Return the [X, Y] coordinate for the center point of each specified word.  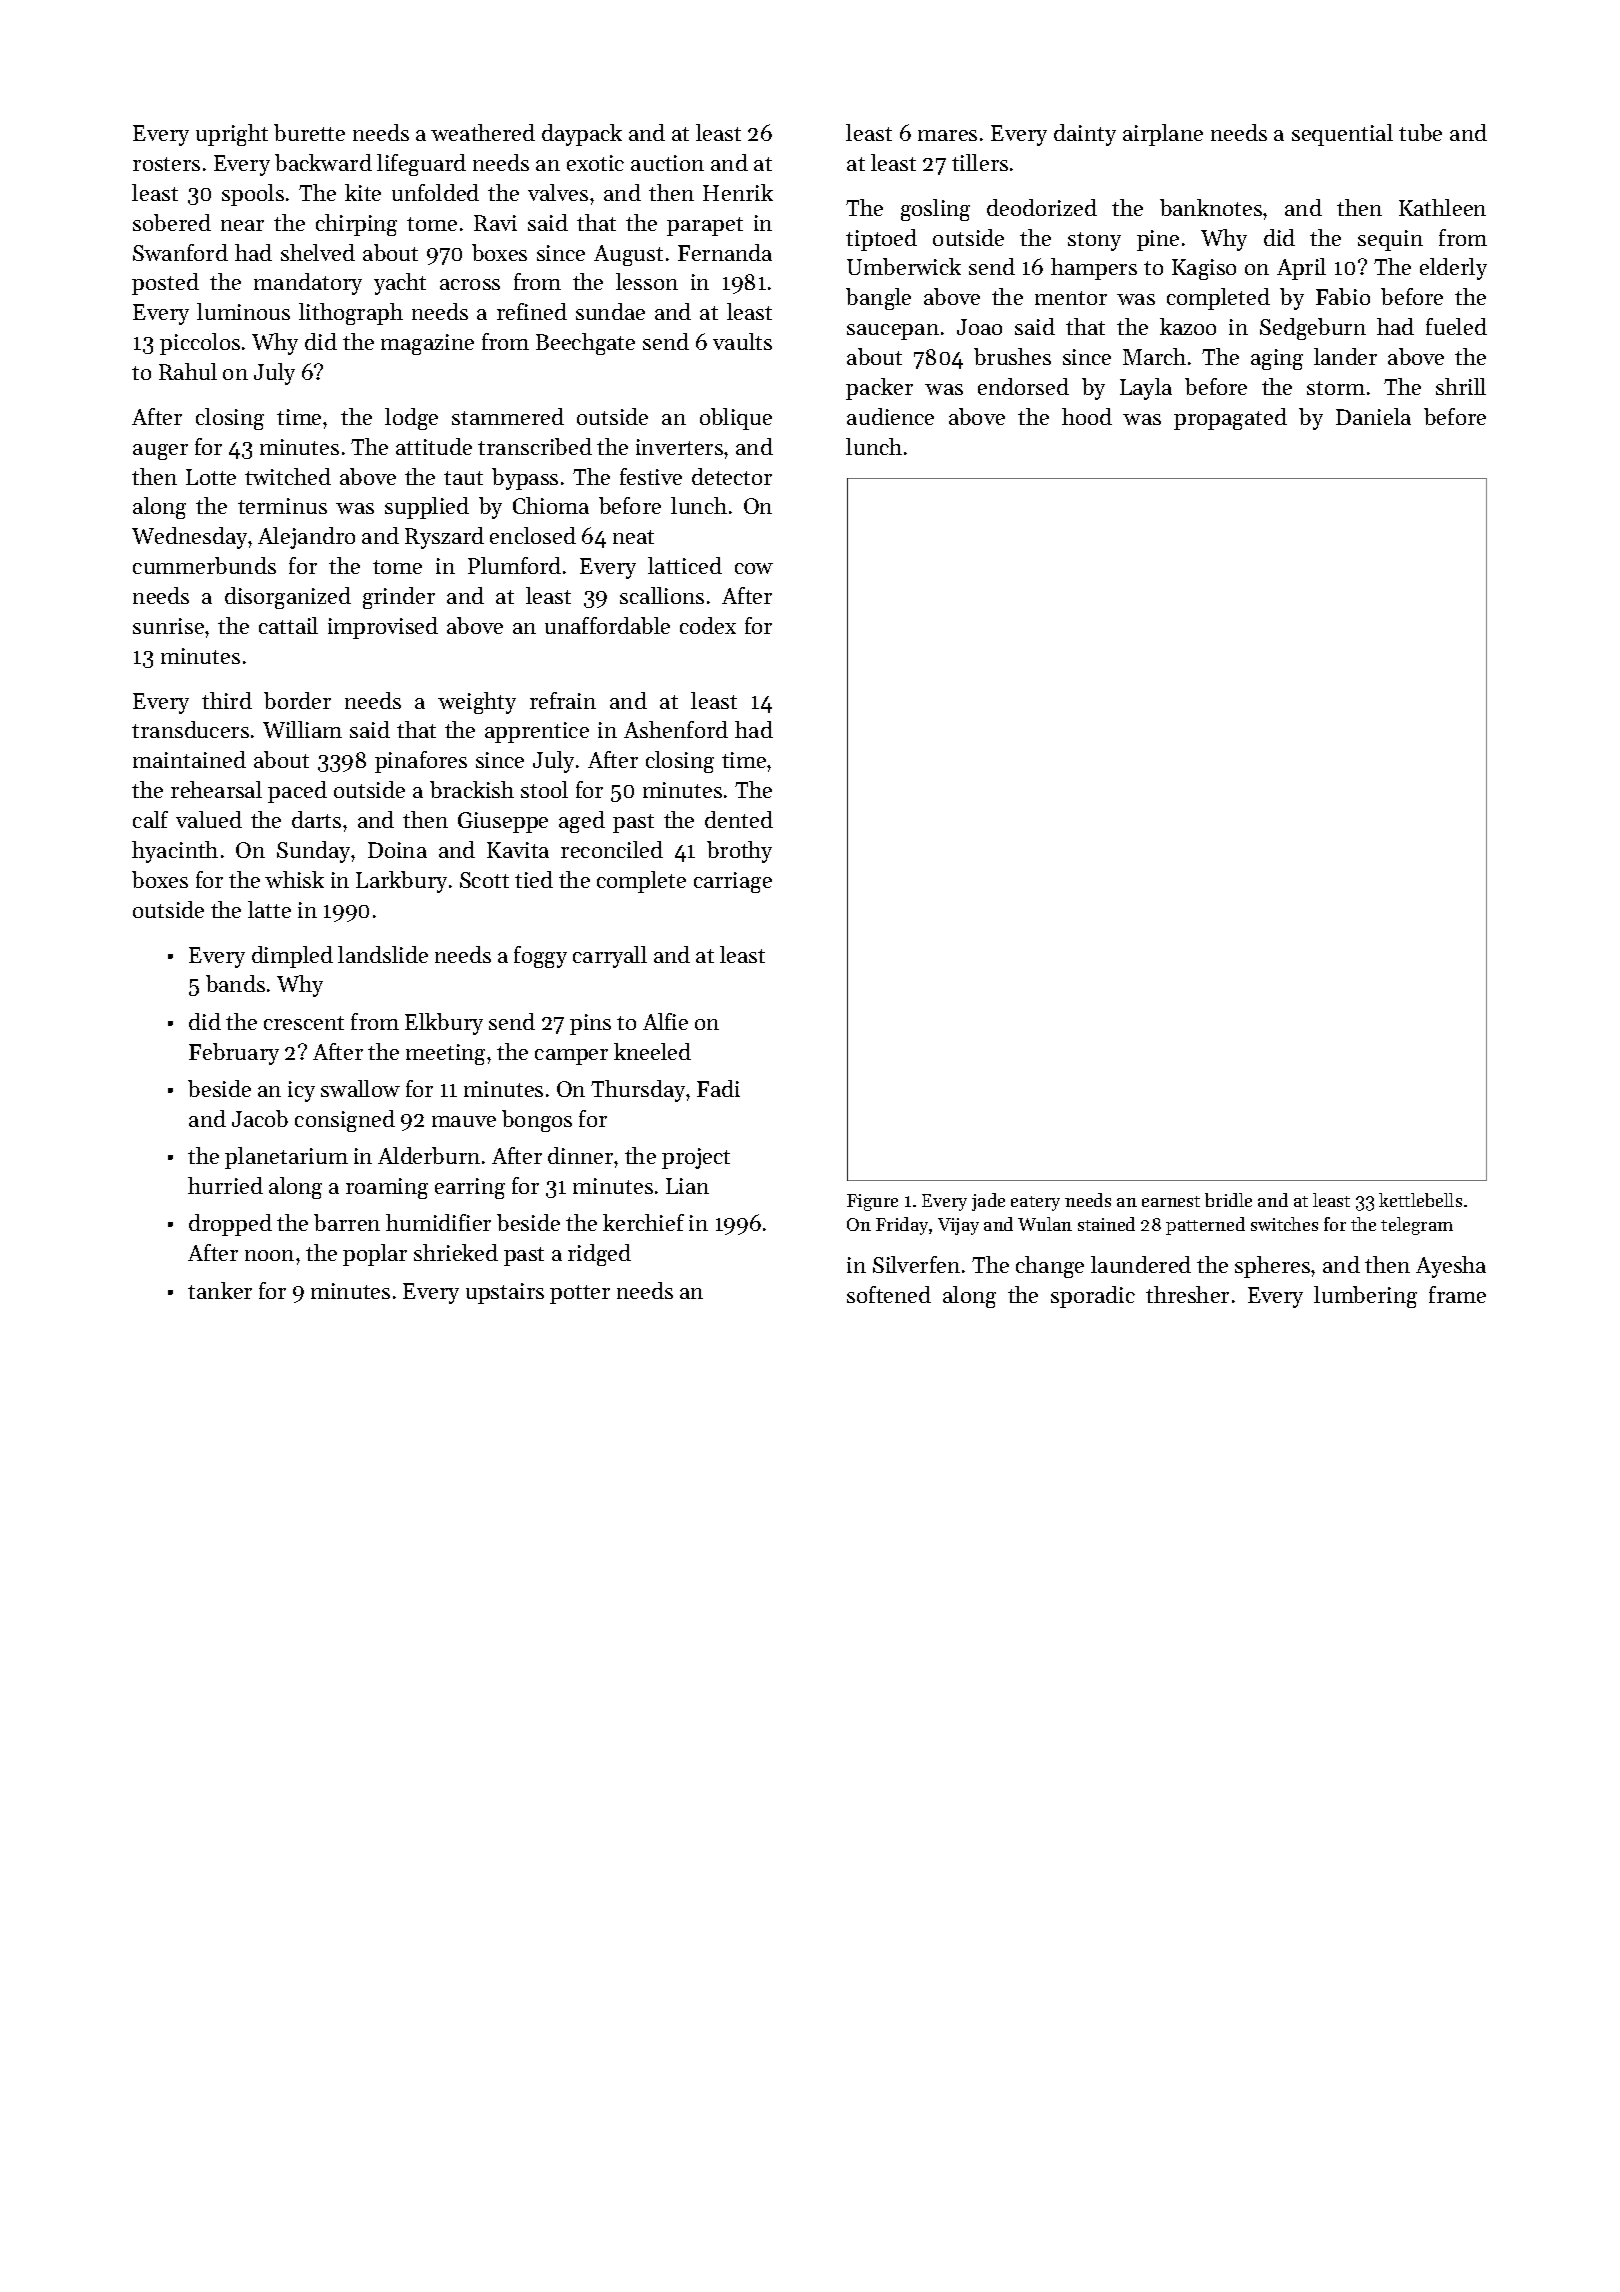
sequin [1390, 240]
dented [739, 819]
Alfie [665, 1021]
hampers [1094, 269]
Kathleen [1442, 207]
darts [316, 819]
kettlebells [1420, 1200]
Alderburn [429, 1155]
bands [235, 983]
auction [667, 163]
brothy [739, 852]
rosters [166, 164]
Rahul [188, 371]
